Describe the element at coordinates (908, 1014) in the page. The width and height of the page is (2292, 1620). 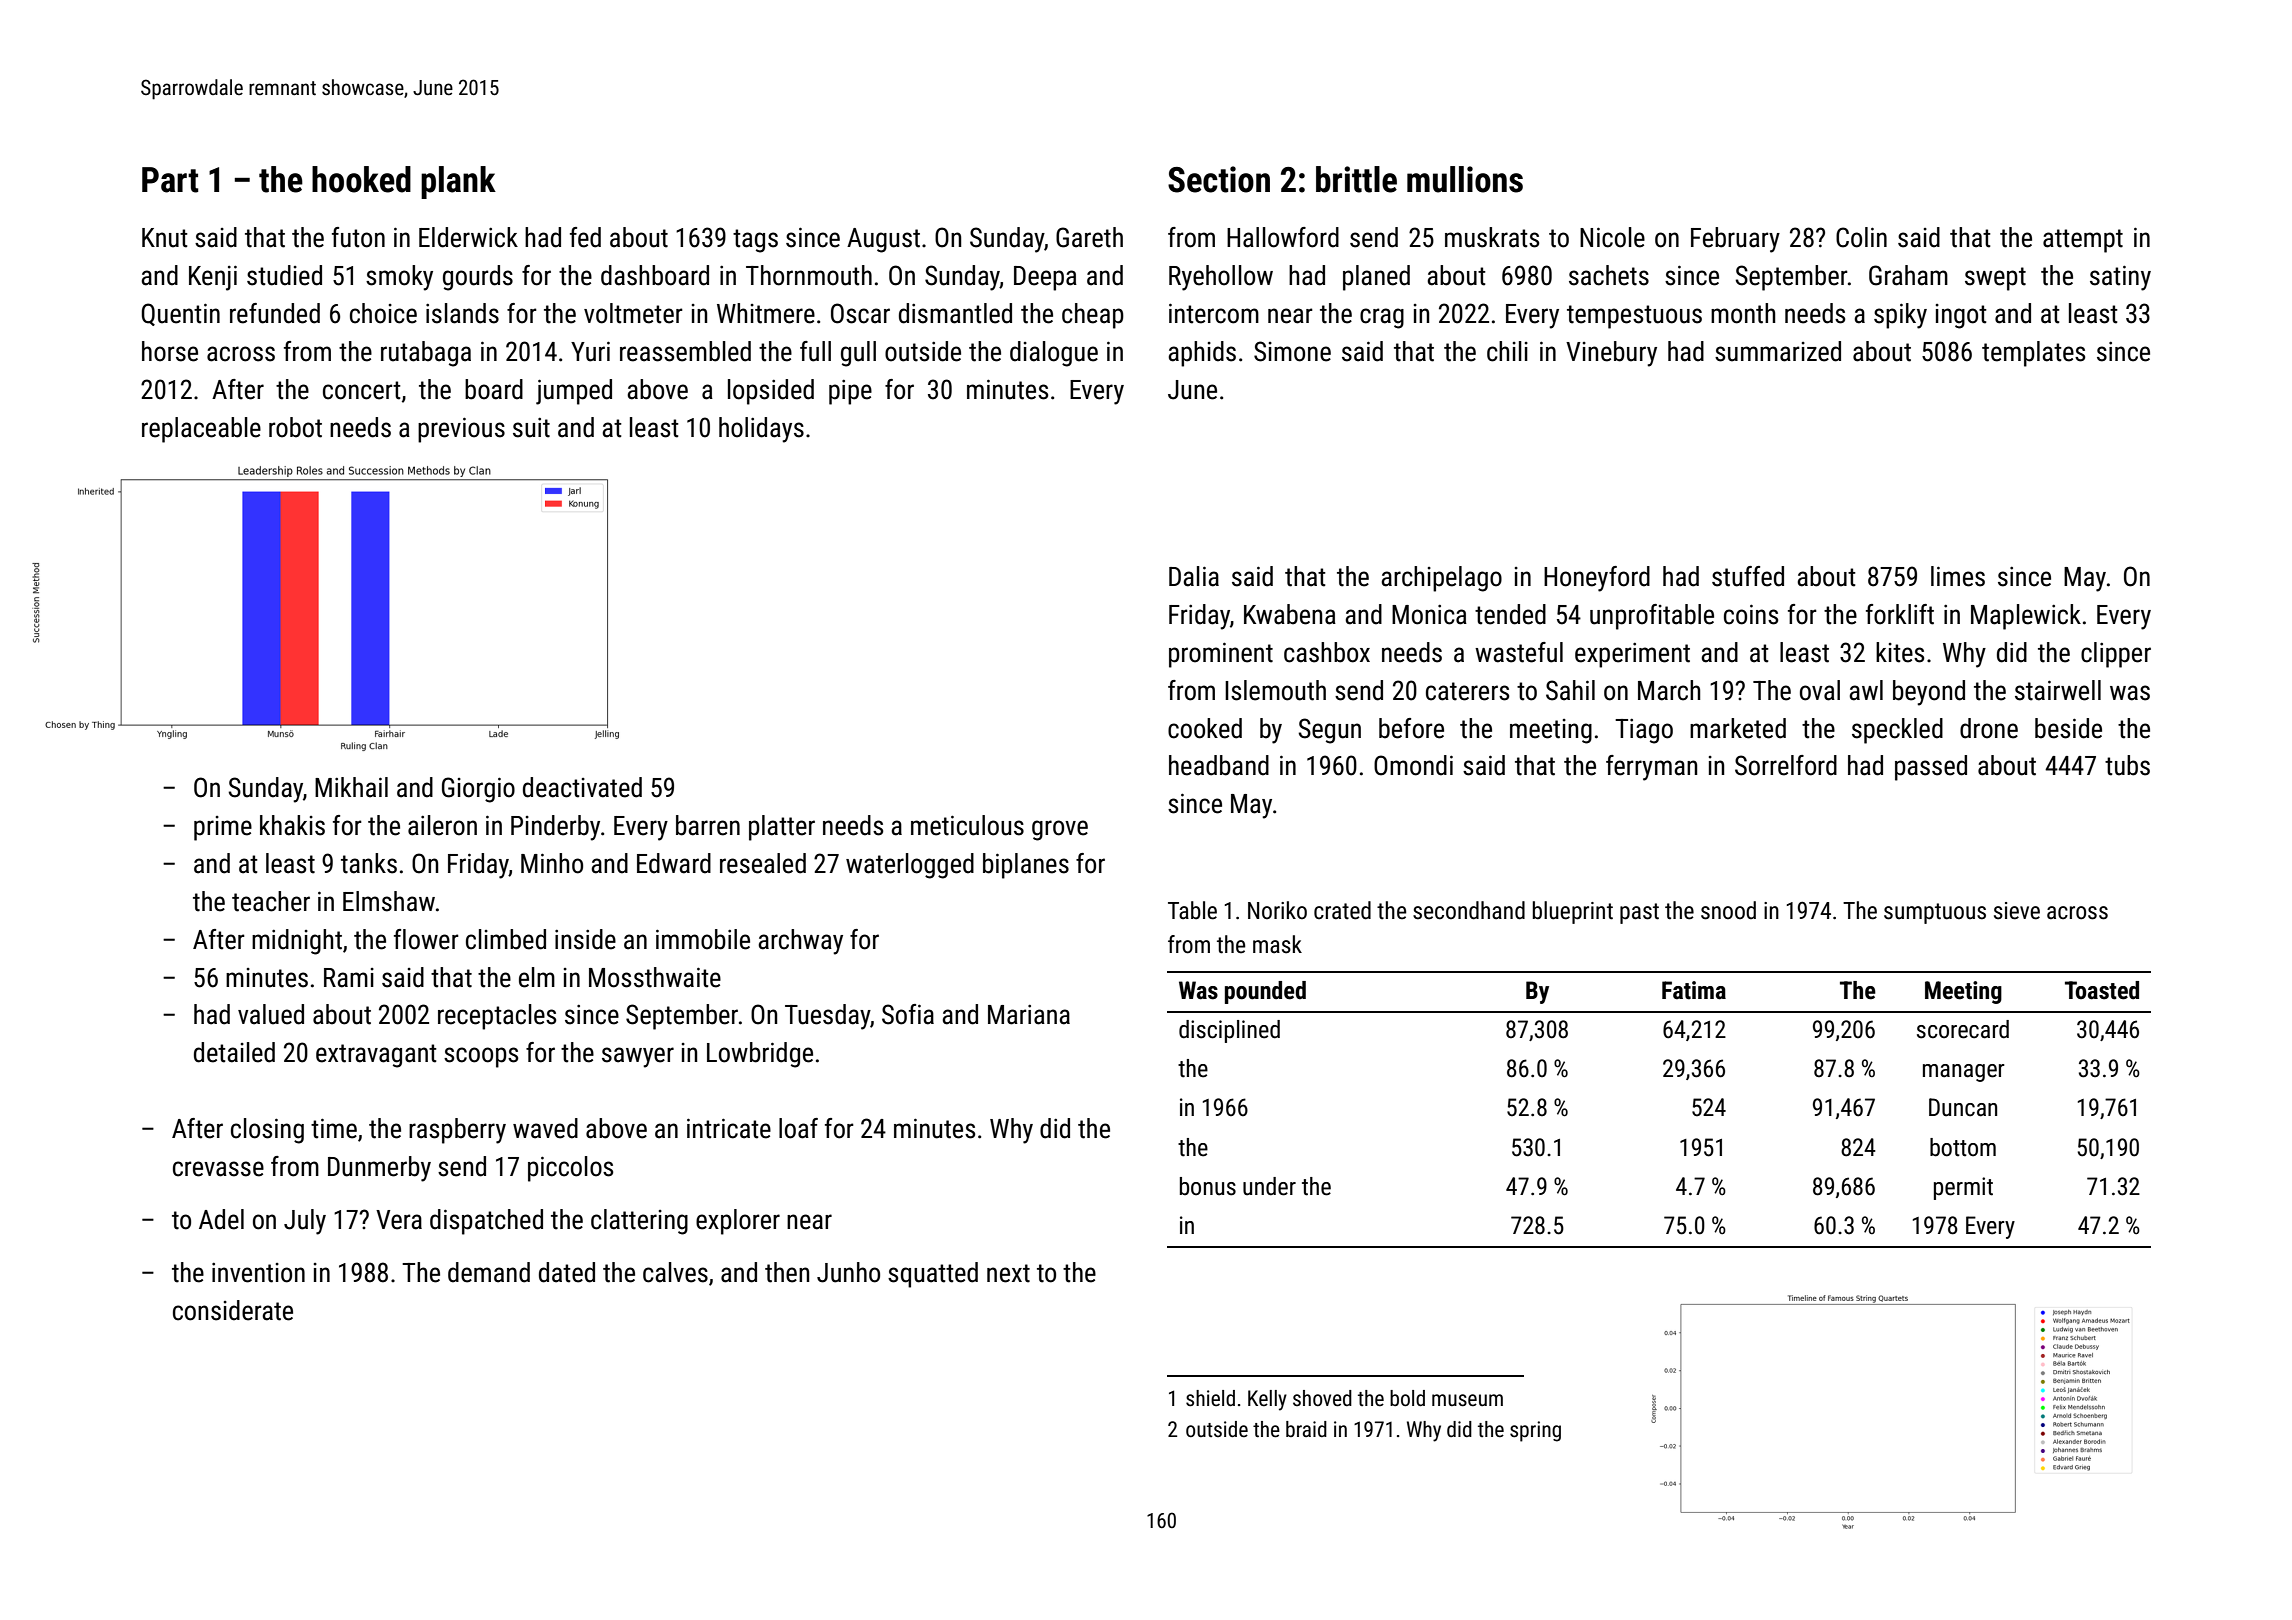
I see `Sofia` at that location.
